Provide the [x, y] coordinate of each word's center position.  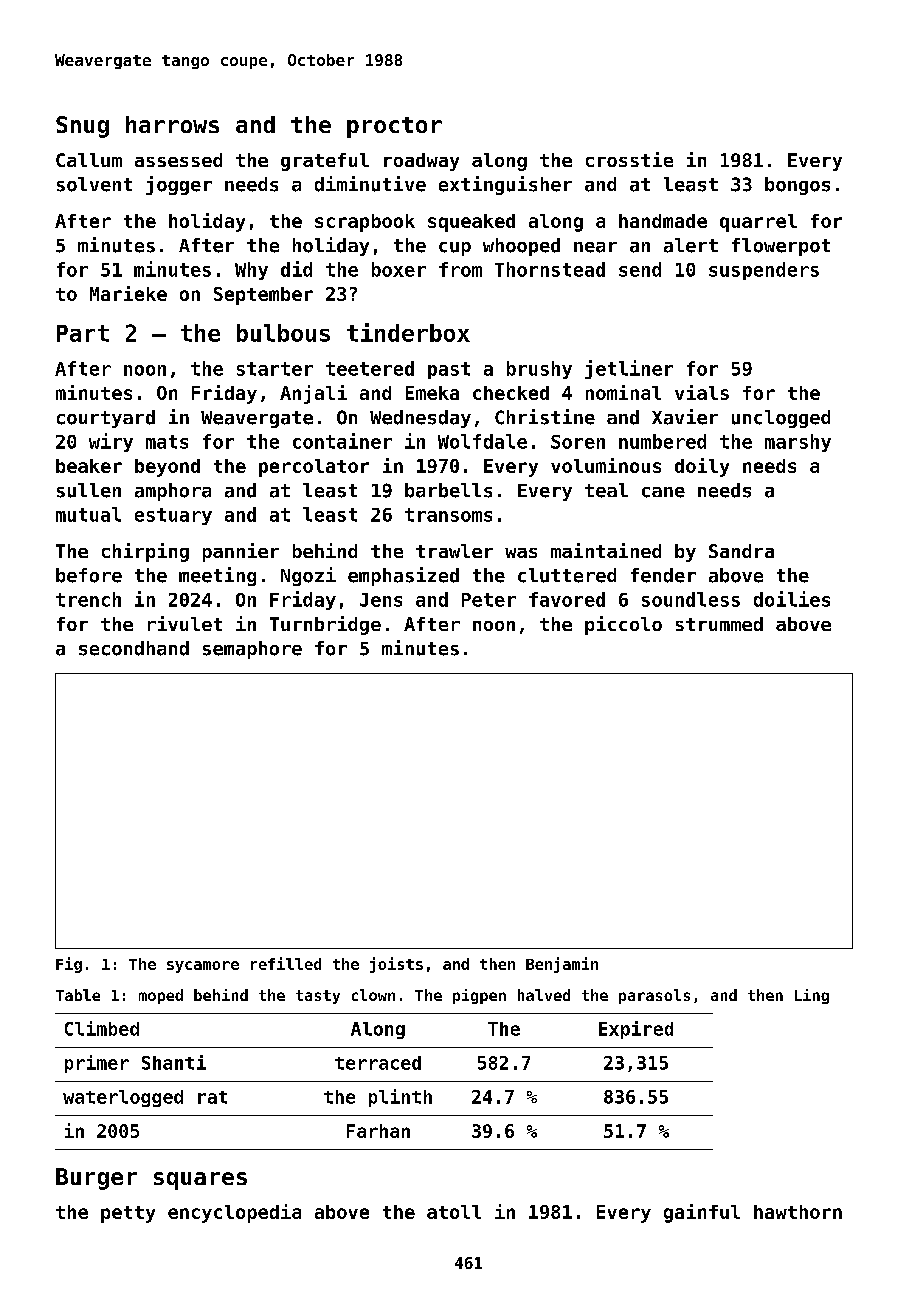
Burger [96, 1179]
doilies [792, 599]
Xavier [685, 417]
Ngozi [308, 576]
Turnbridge [325, 625]
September [263, 296]
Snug [82, 127]
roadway [421, 162]
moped [161, 996]
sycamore [203, 967]
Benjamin [562, 965]
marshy [798, 443]
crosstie [629, 159]
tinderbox [408, 332]
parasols [654, 996]
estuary [173, 516]
